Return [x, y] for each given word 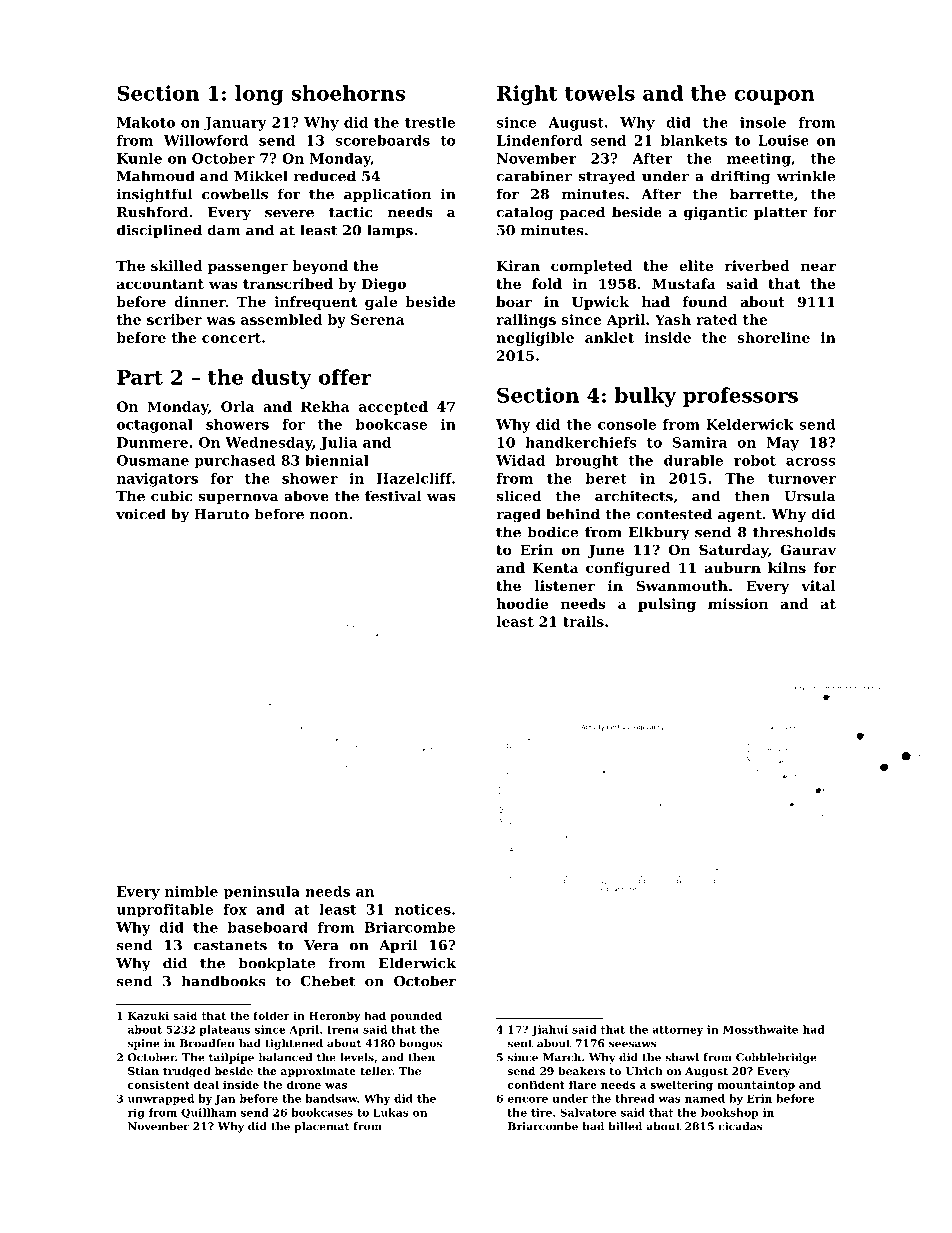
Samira [699, 442]
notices [423, 909]
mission [738, 603]
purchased [234, 461]
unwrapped [161, 1099]
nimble [191, 891]
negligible [535, 339]
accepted [393, 408]
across [811, 462]
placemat [322, 1127]
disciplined [159, 231]
